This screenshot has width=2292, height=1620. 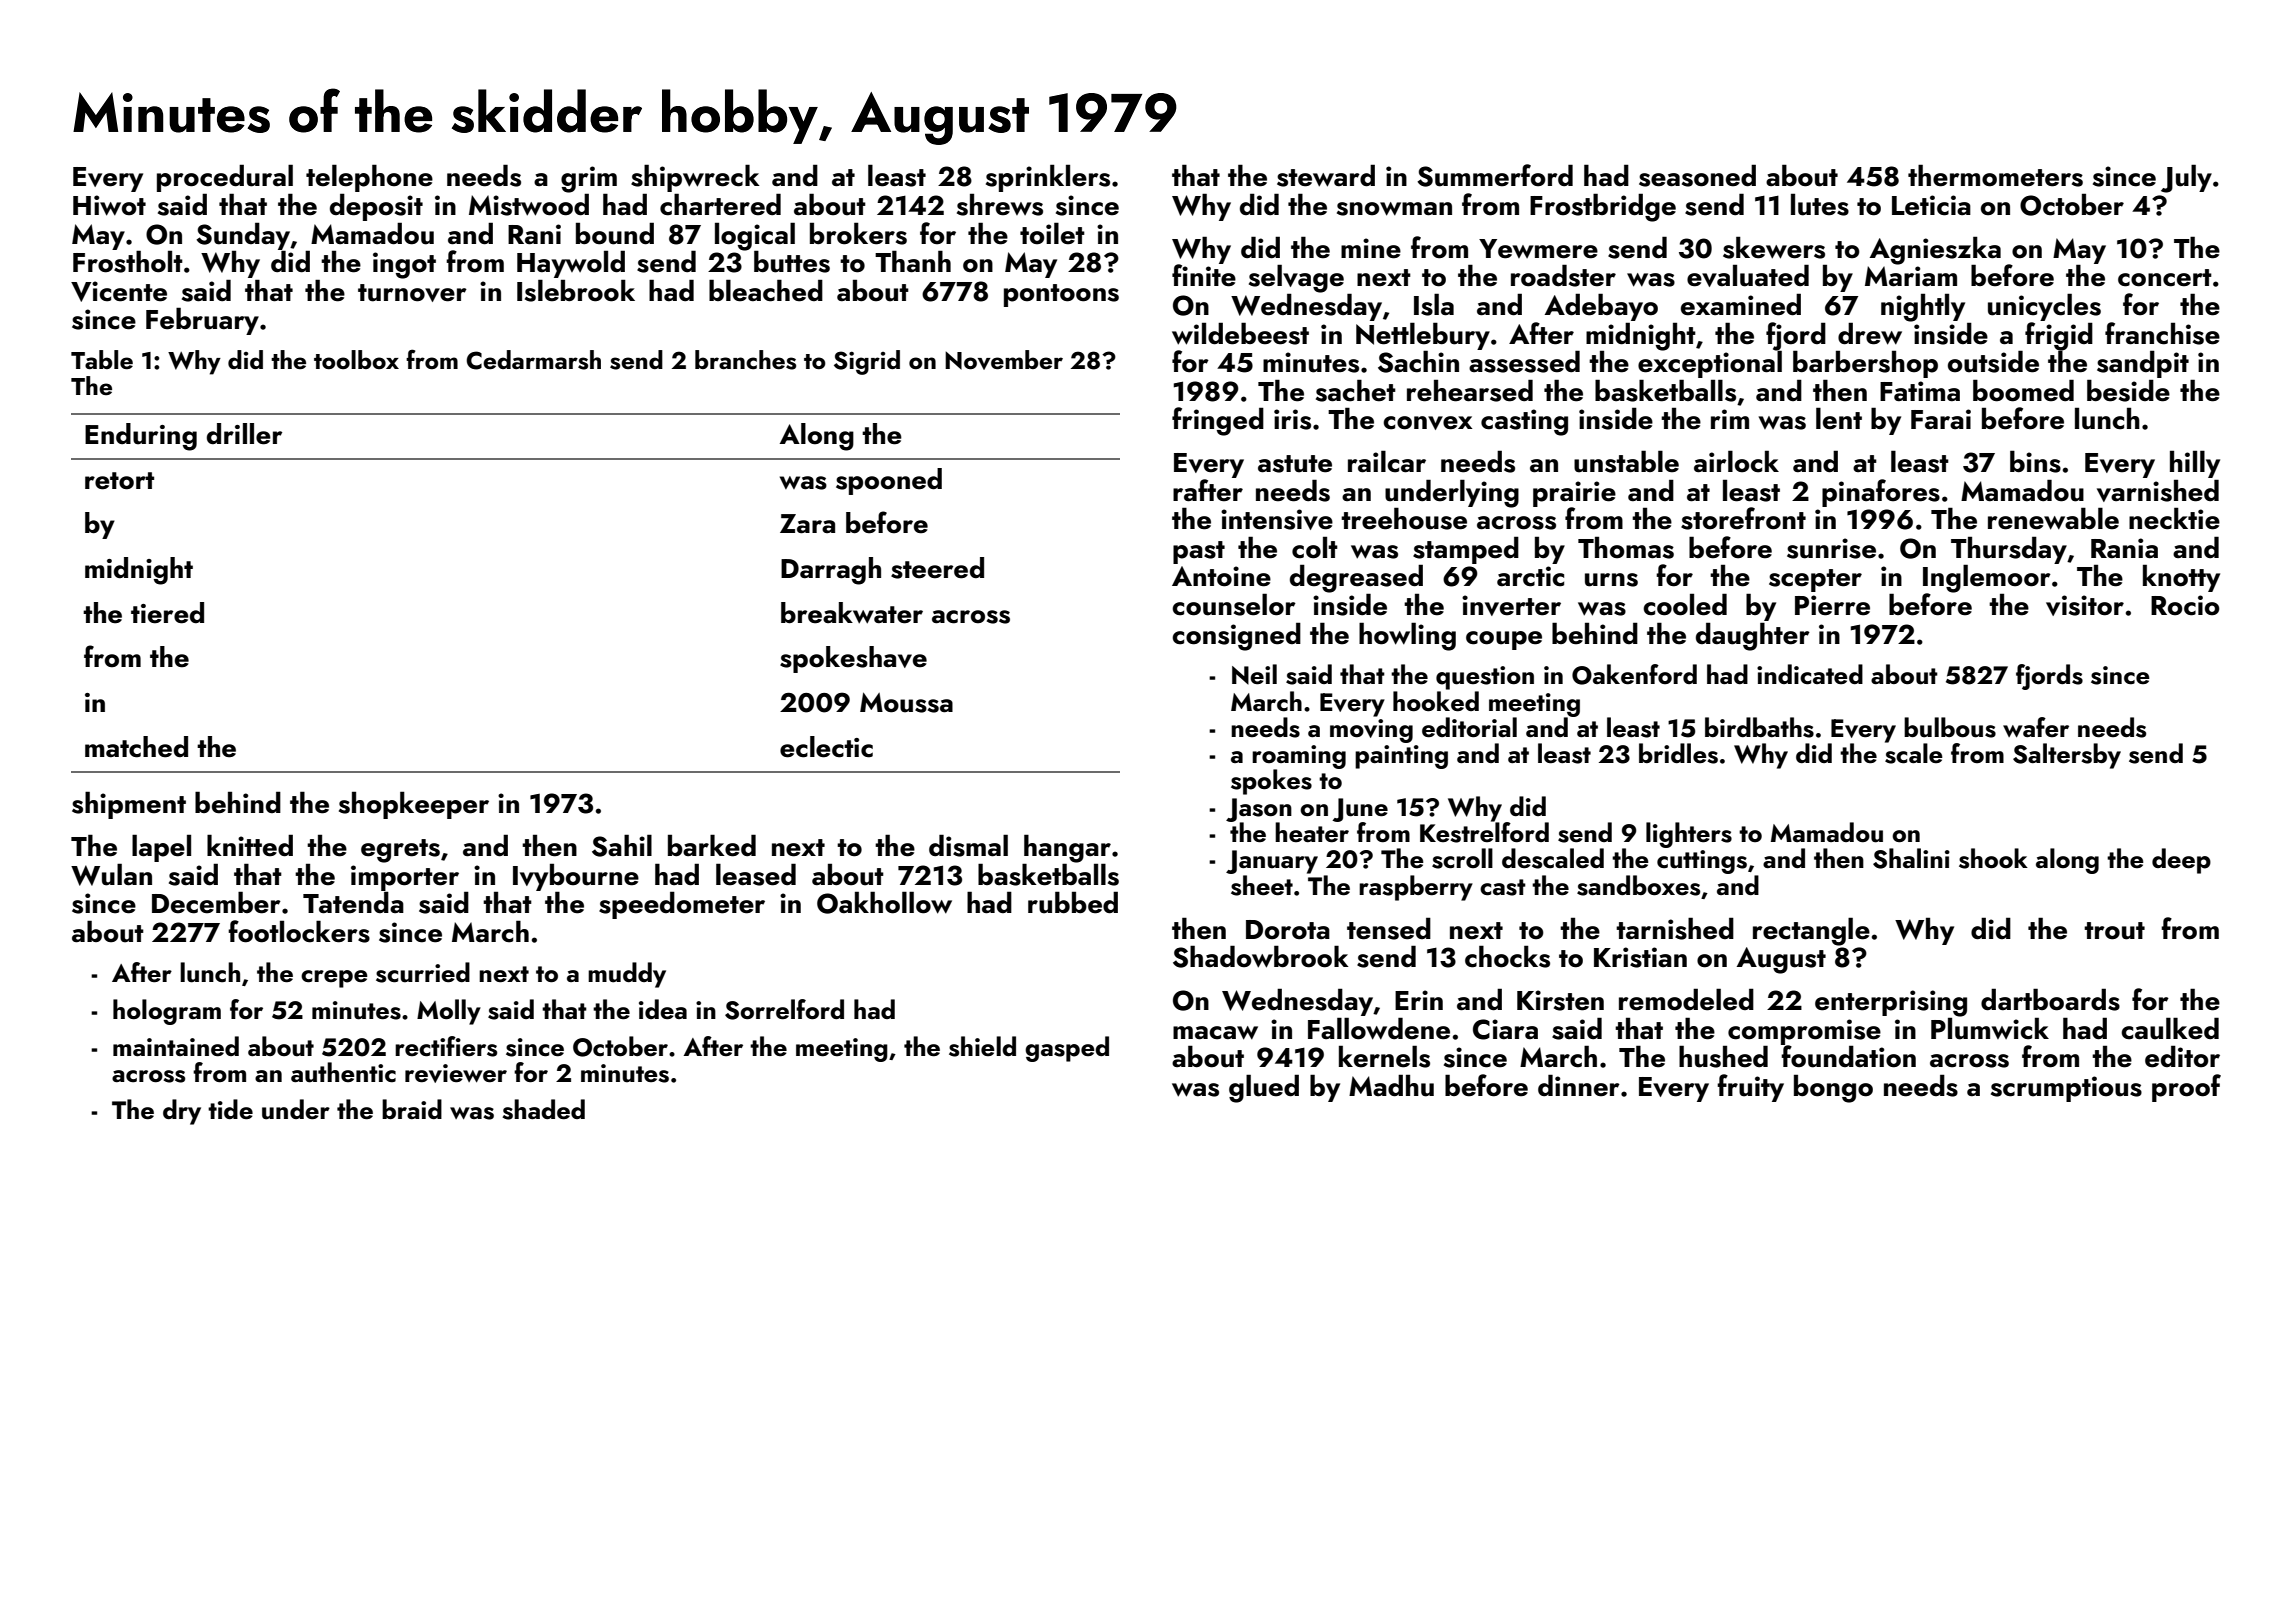 What do you see at coordinates (182, 1112) in the screenshot?
I see `dry` at bounding box center [182, 1112].
